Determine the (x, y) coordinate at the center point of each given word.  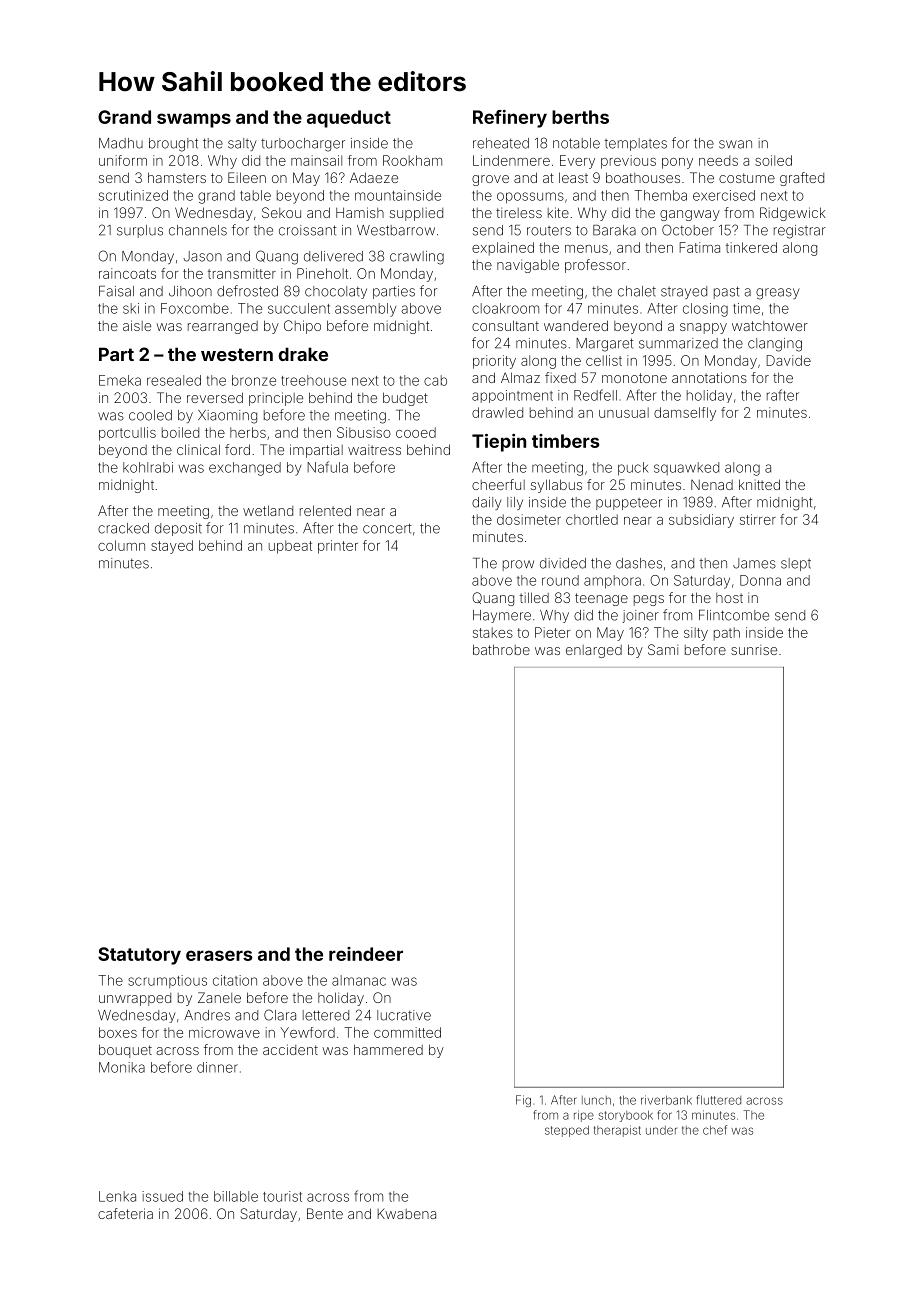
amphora (612, 582)
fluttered (719, 1100)
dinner (217, 1067)
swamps (194, 120)
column (121, 545)
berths (580, 117)
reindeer (366, 954)
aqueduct (349, 119)
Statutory (139, 956)
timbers (566, 441)
